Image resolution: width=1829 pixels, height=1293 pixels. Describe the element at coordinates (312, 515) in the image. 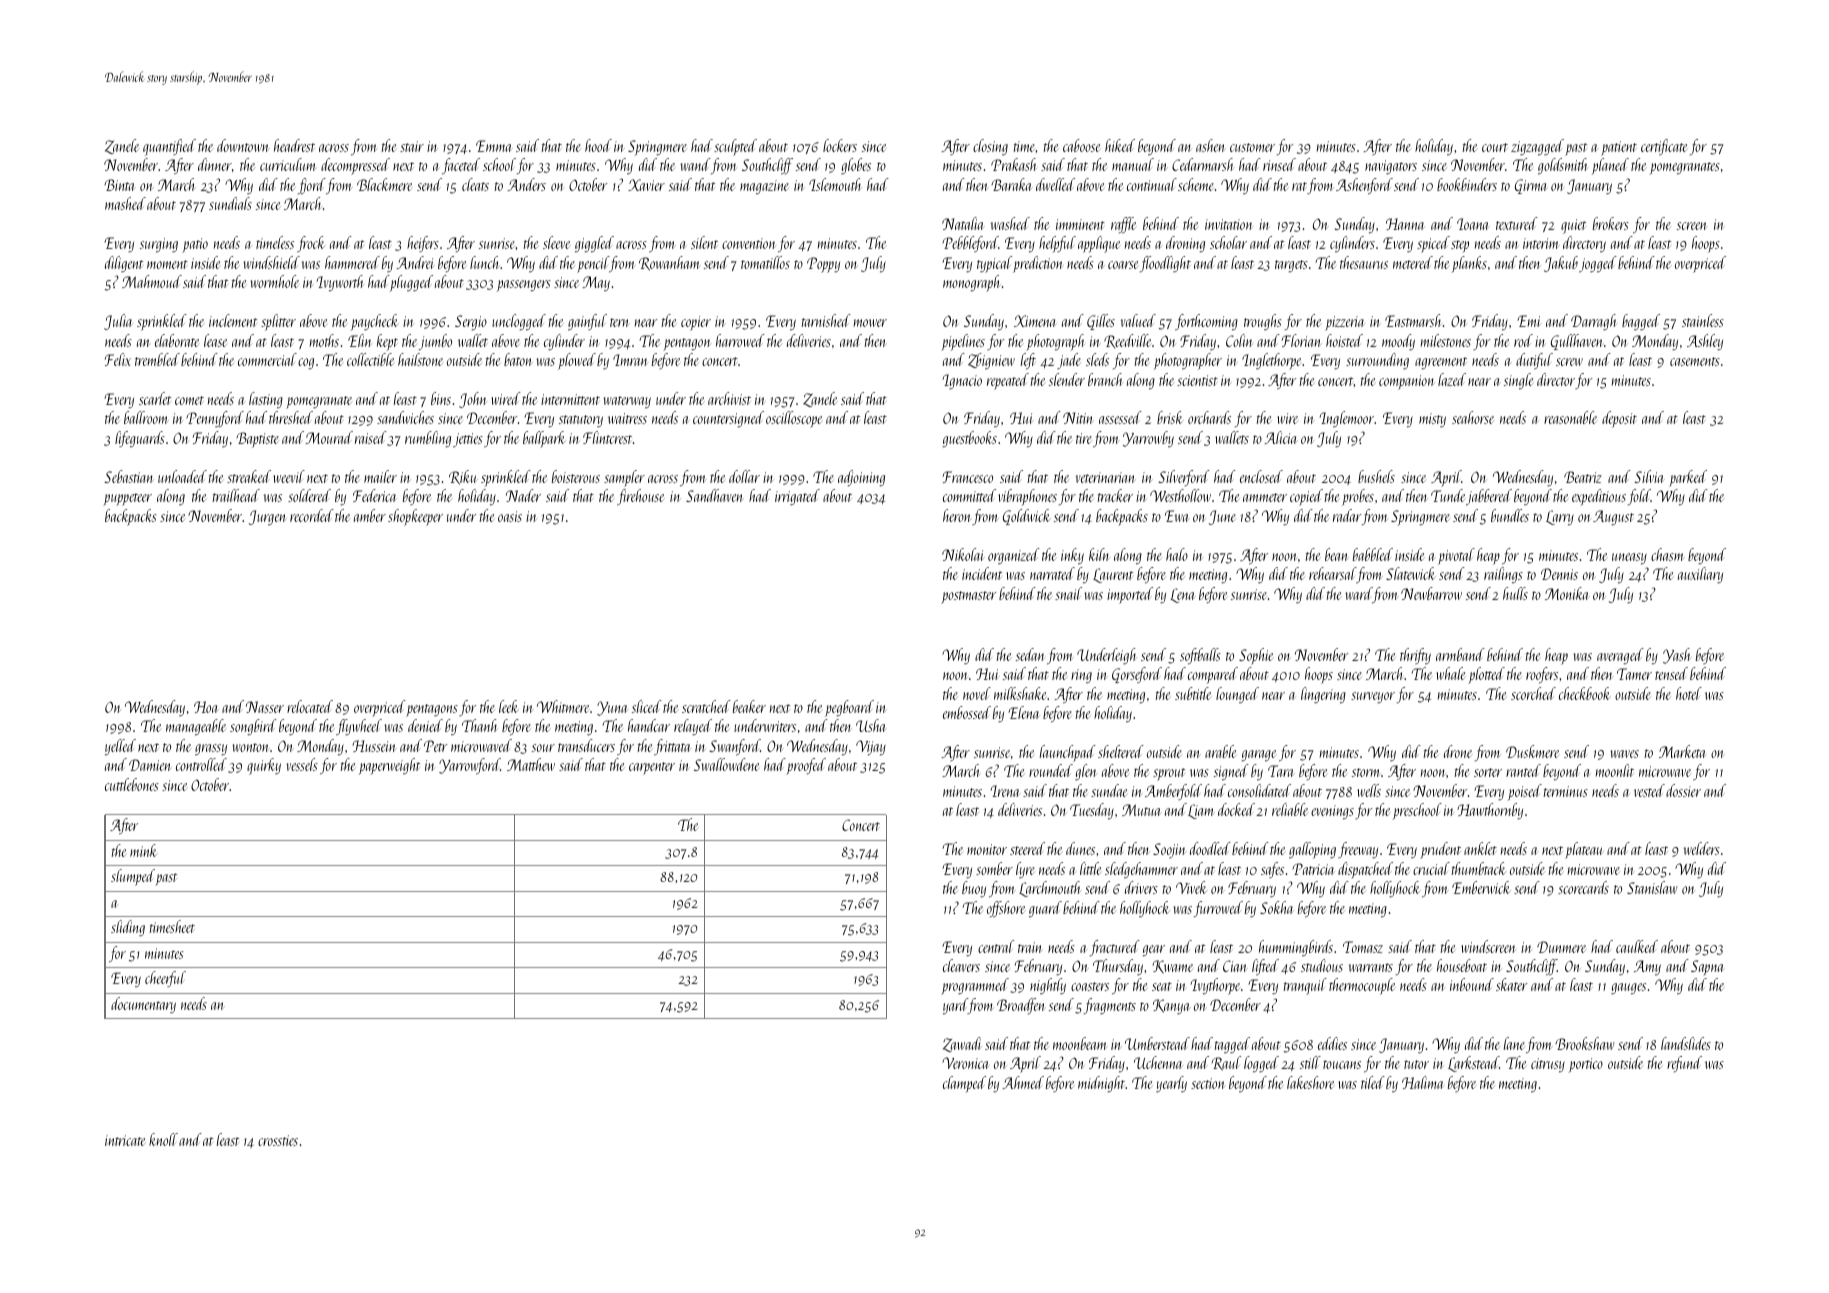

I see `recorded` at that location.
